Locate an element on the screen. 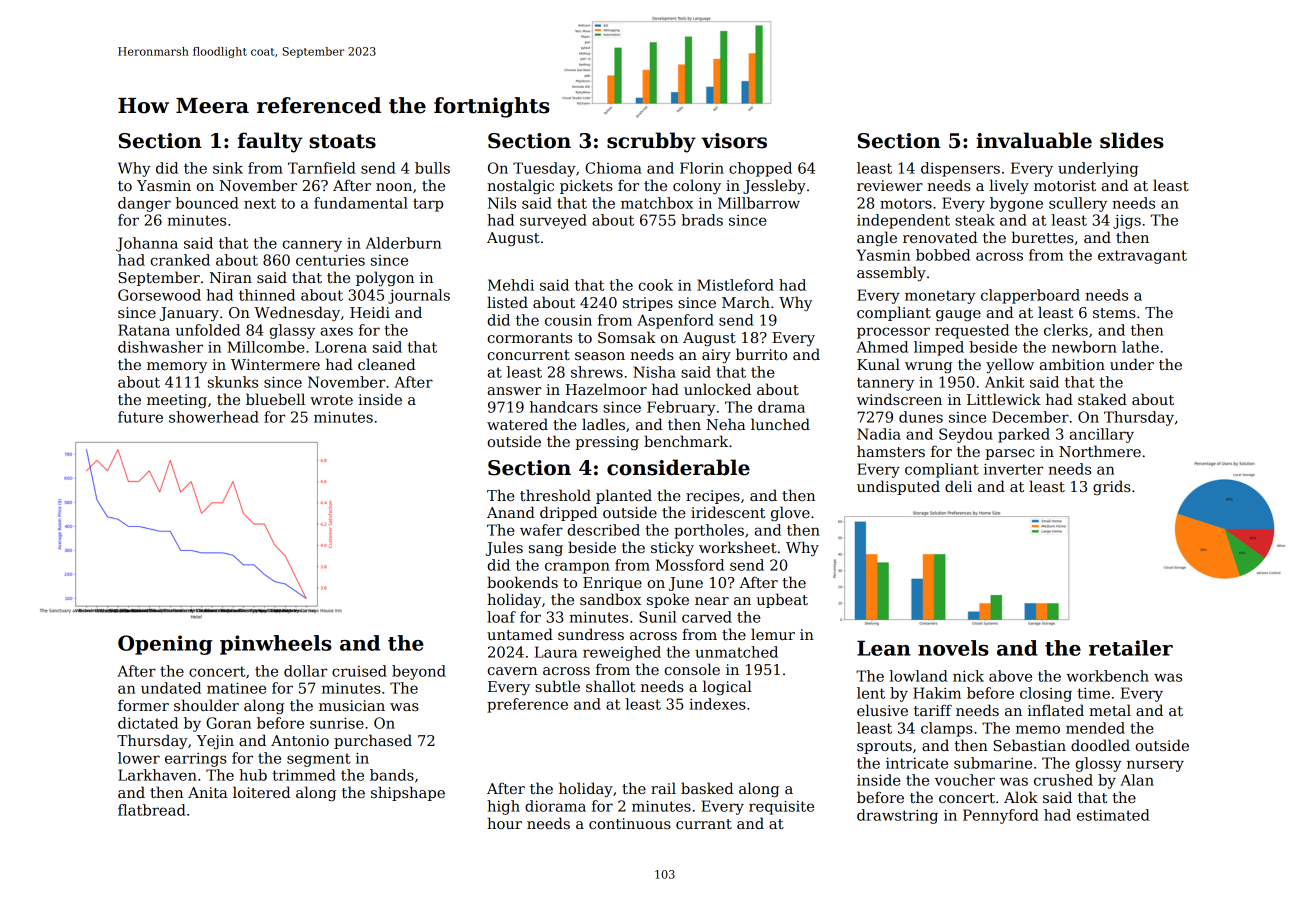  flatbread is located at coordinates (152, 810).
